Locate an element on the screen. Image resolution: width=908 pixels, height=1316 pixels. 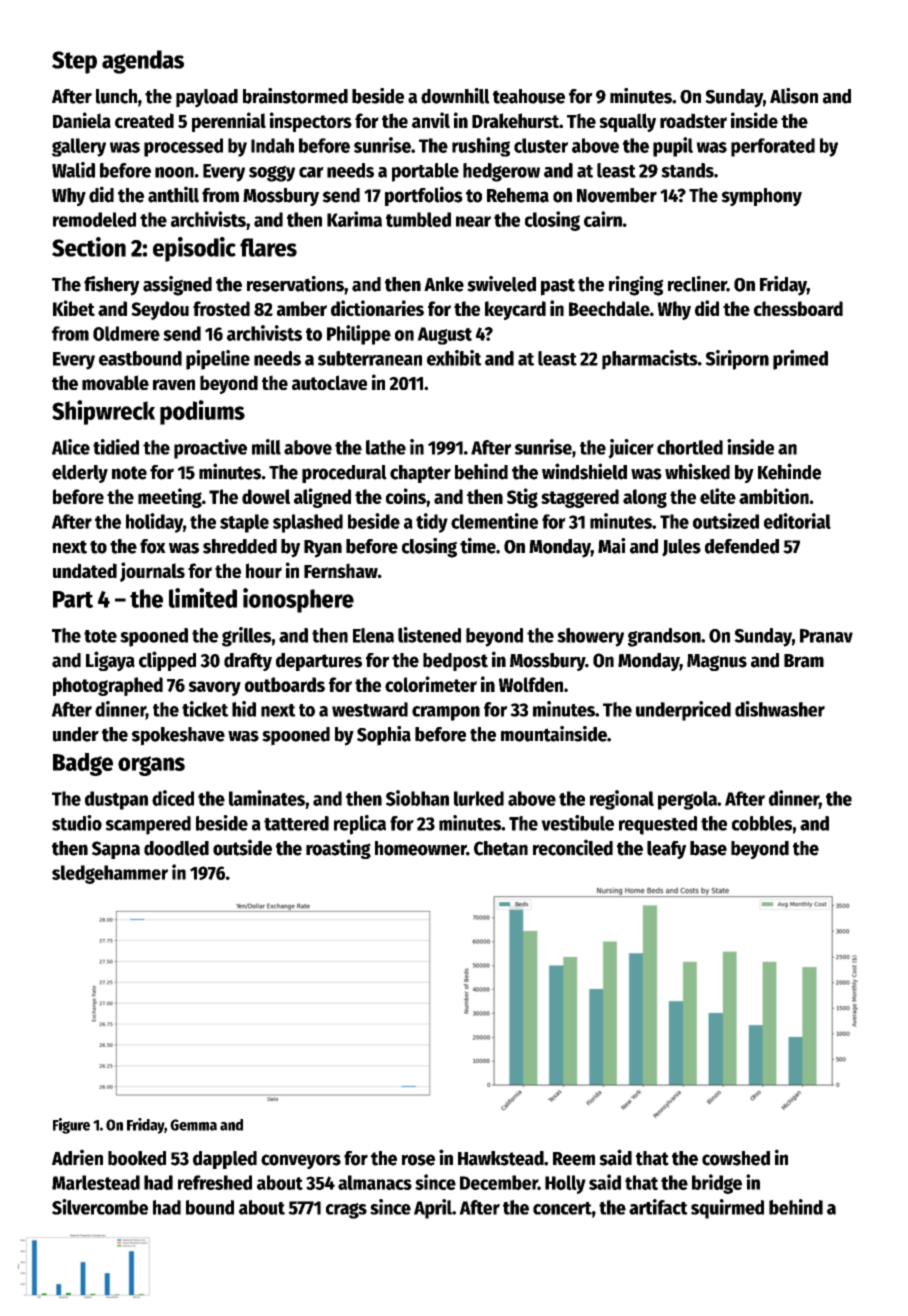
crags is located at coordinates (346, 1211).
